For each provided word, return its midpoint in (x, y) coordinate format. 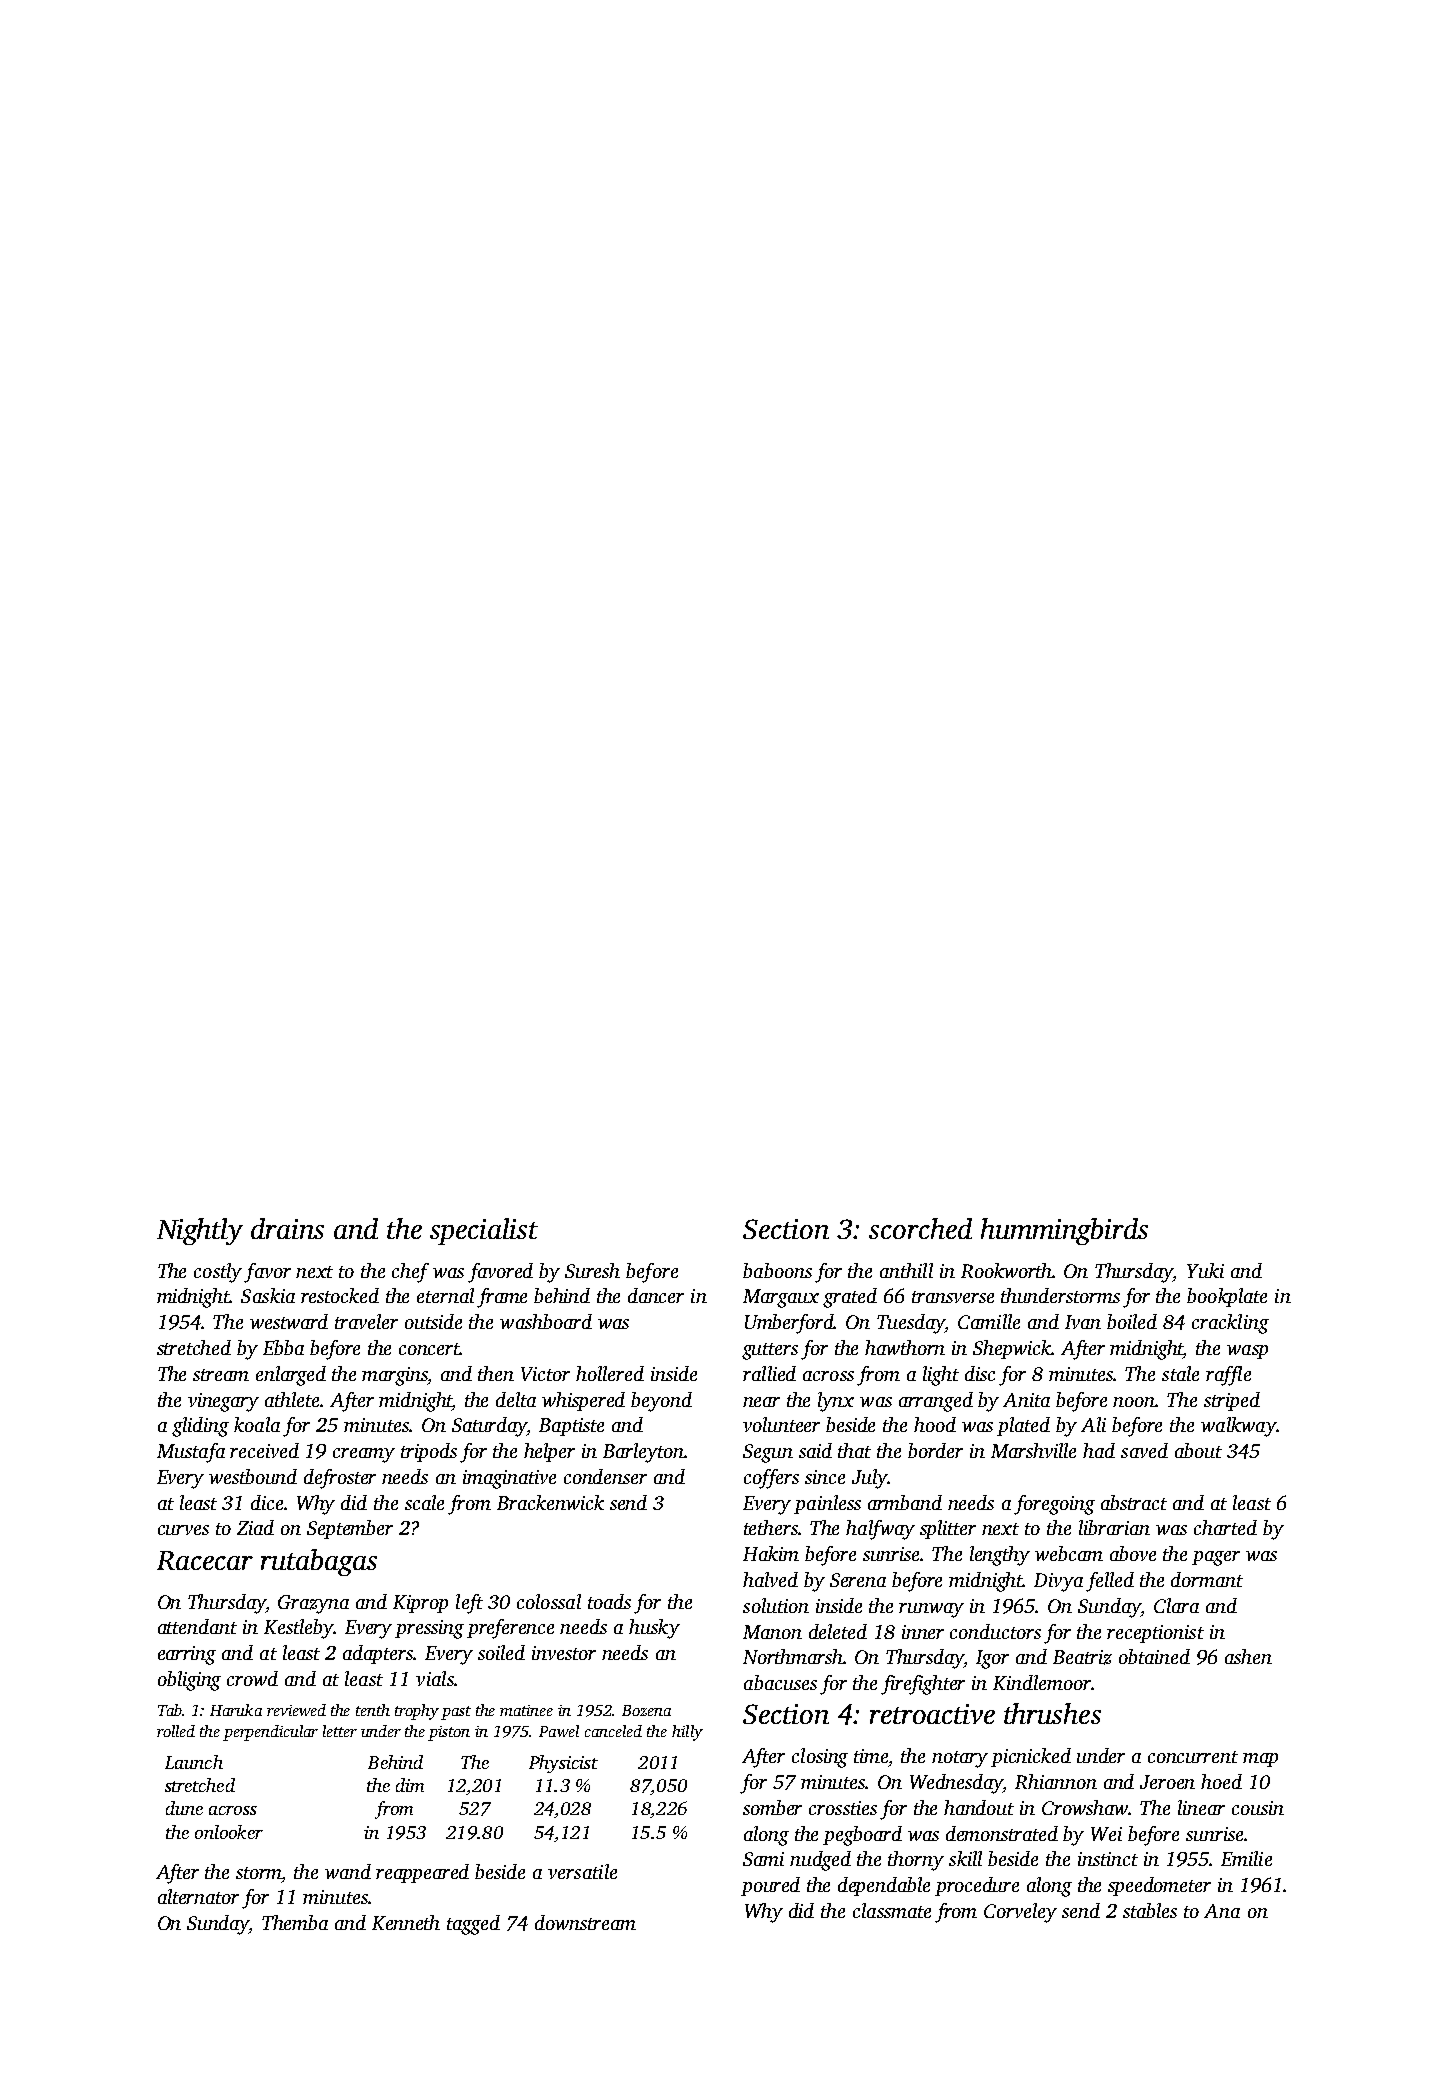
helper (549, 1452)
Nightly (200, 1231)
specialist (484, 1231)
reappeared (422, 1873)
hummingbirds (1064, 1231)
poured (770, 1886)
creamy (364, 1455)
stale (1180, 1373)
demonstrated (1002, 1833)
